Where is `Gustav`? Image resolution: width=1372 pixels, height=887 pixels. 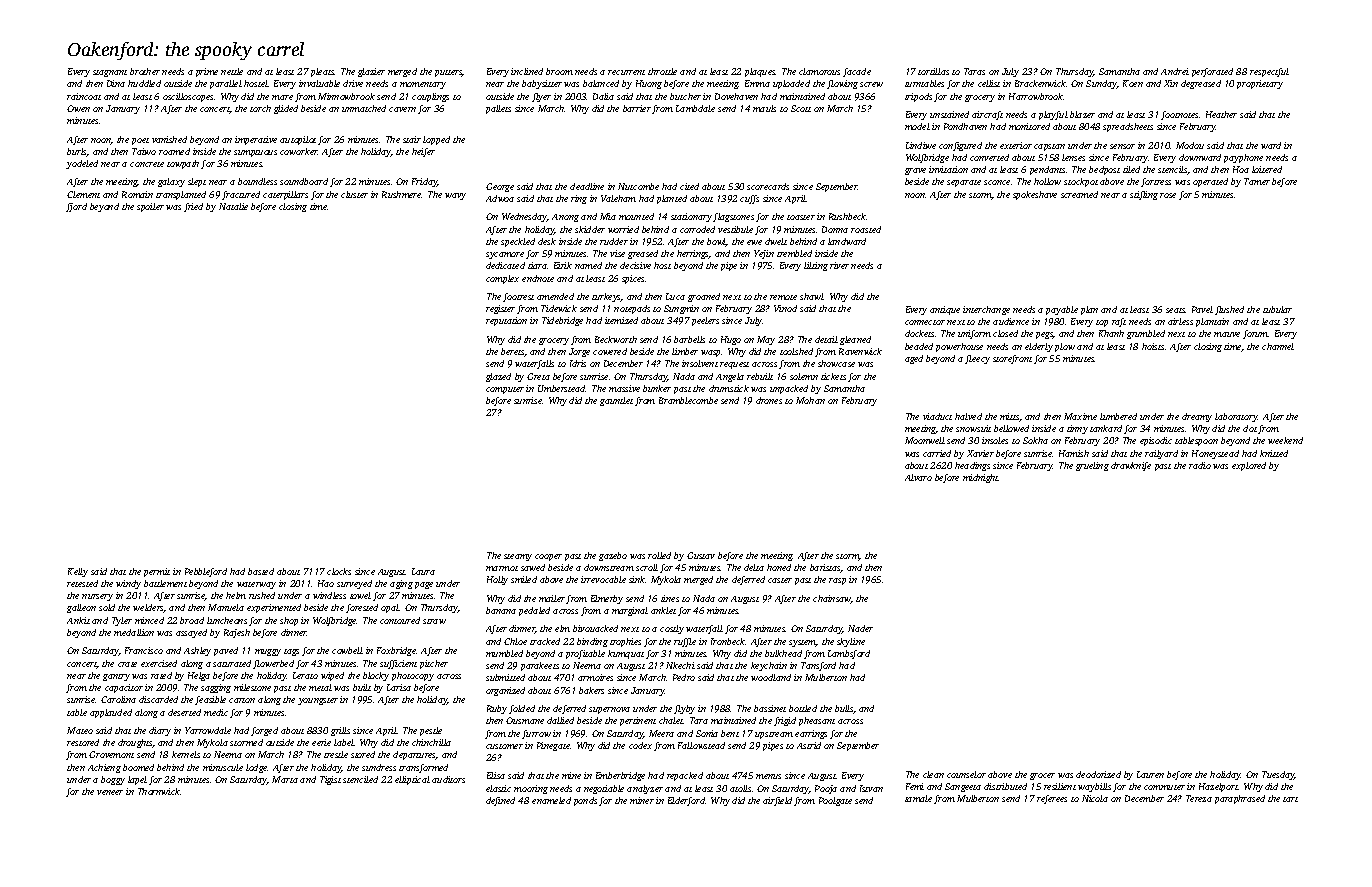
Gustav is located at coordinates (701, 555).
